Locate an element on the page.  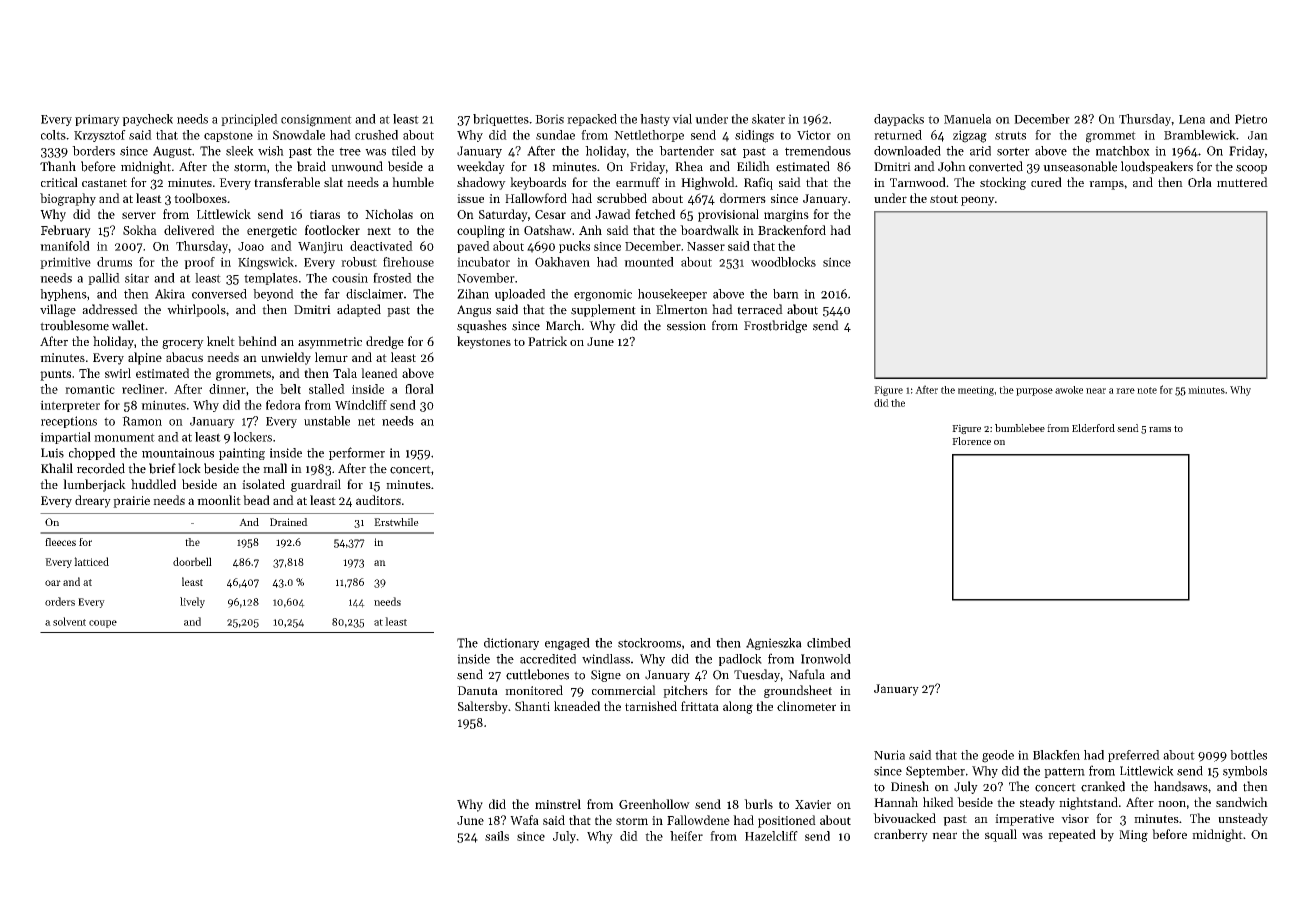
doorbell is located at coordinates (192, 561).
